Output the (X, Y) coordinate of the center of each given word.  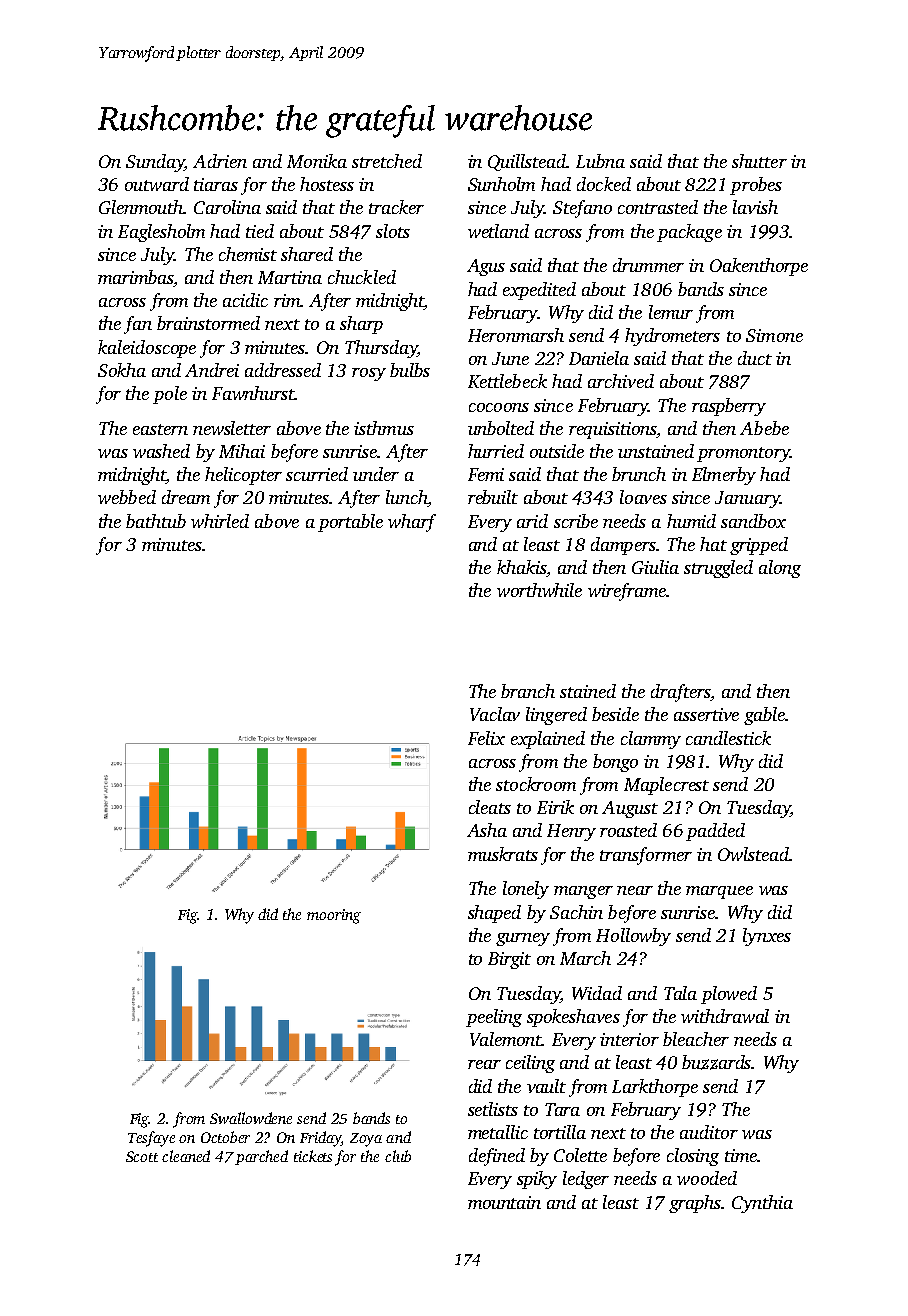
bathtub (156, 521)
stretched (387, 161)
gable (764, 716)
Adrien (220, 161)
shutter (759, 161)
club (398, 1156)
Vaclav (495, 714)
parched (261, 1157)
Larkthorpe (655, 1088)
